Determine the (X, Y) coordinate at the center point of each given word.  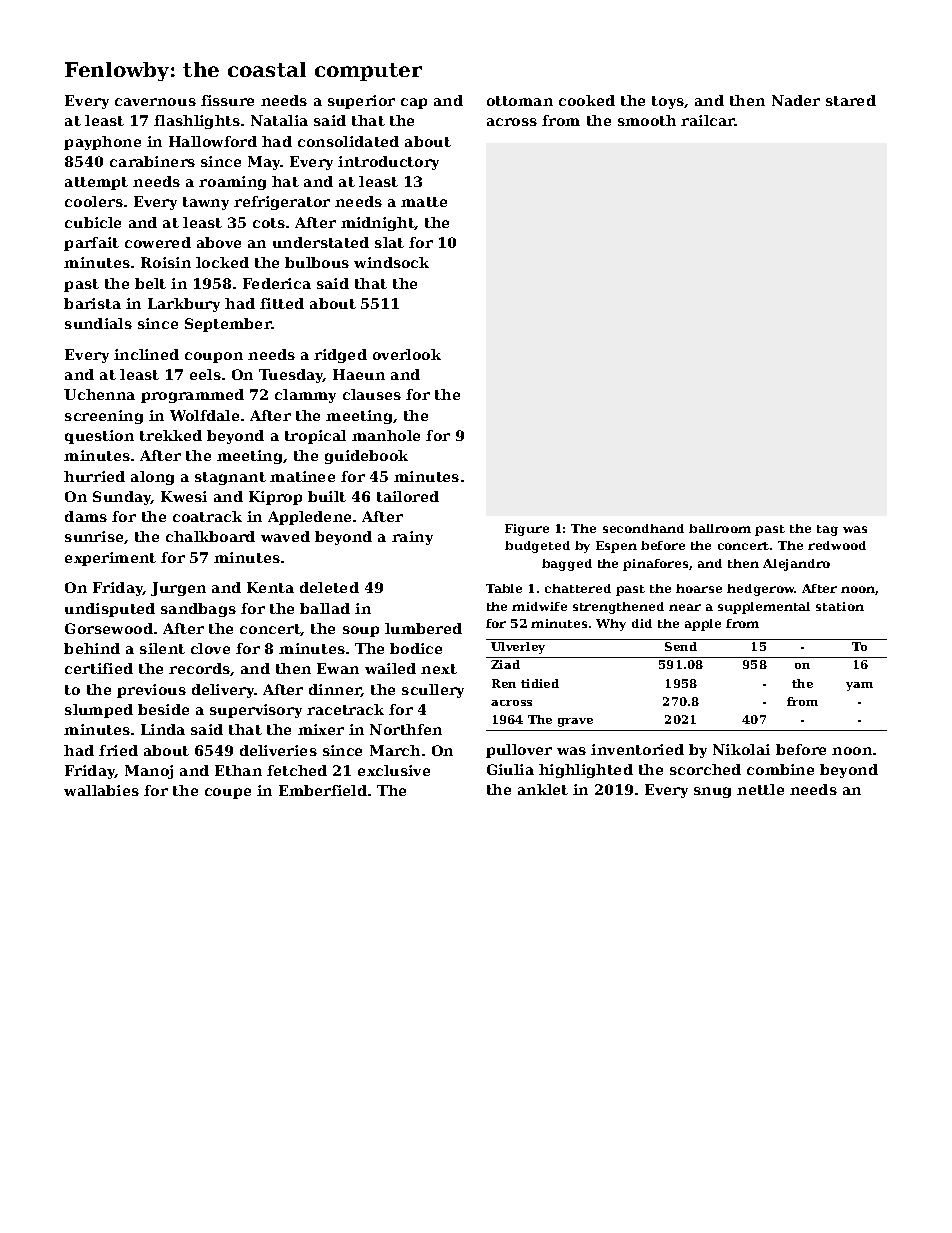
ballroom (720, 528)
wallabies (101, 790)
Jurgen (178, 589)
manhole (386, 435)
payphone (102, 143)
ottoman (520, 101)
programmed (192, 396)
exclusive (394, 770)
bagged (567, 565)
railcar (708, 120)
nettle (760, 789)
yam (859, 686)
